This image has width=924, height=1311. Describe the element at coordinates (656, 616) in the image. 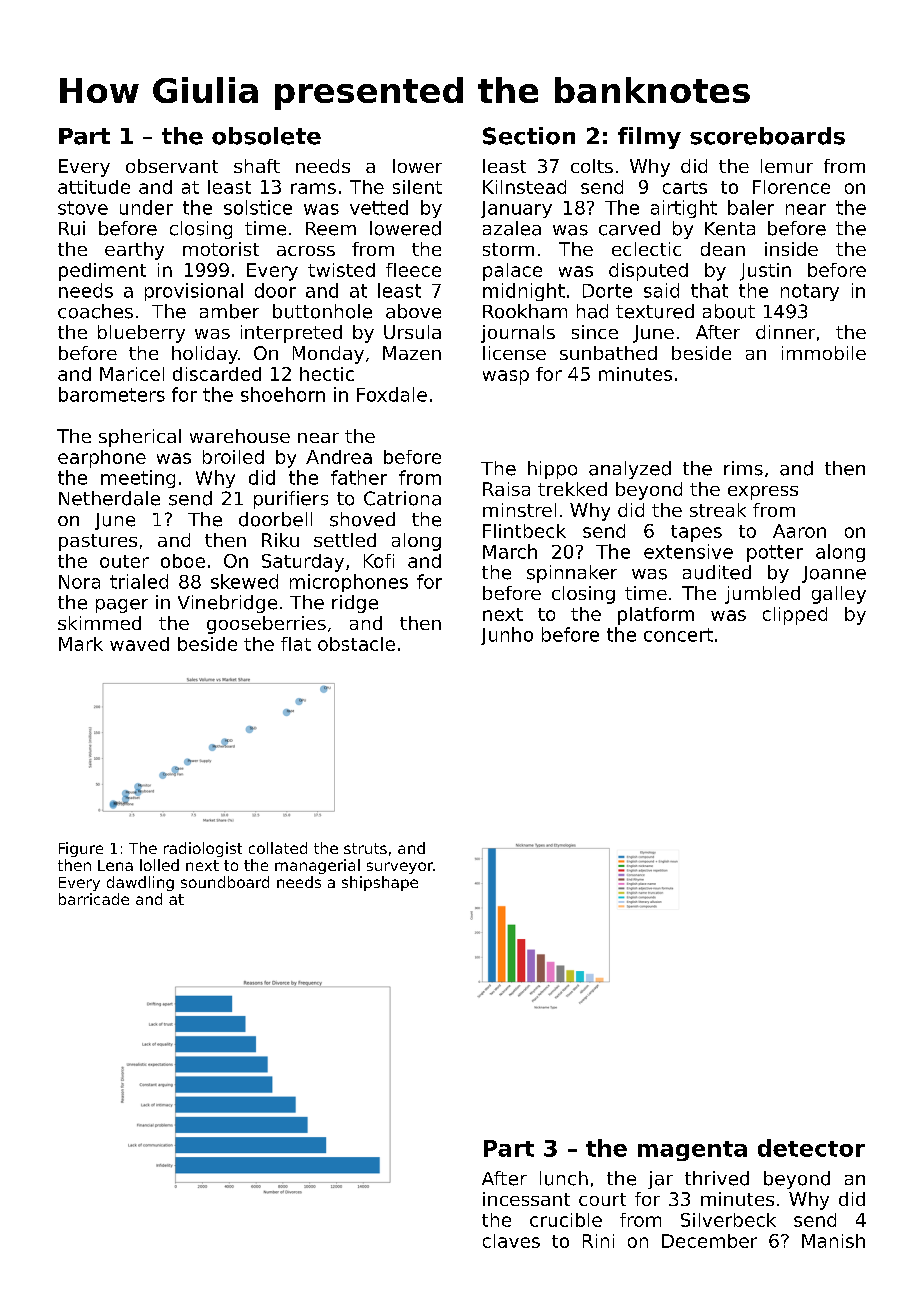

I see `platform` at that location.
